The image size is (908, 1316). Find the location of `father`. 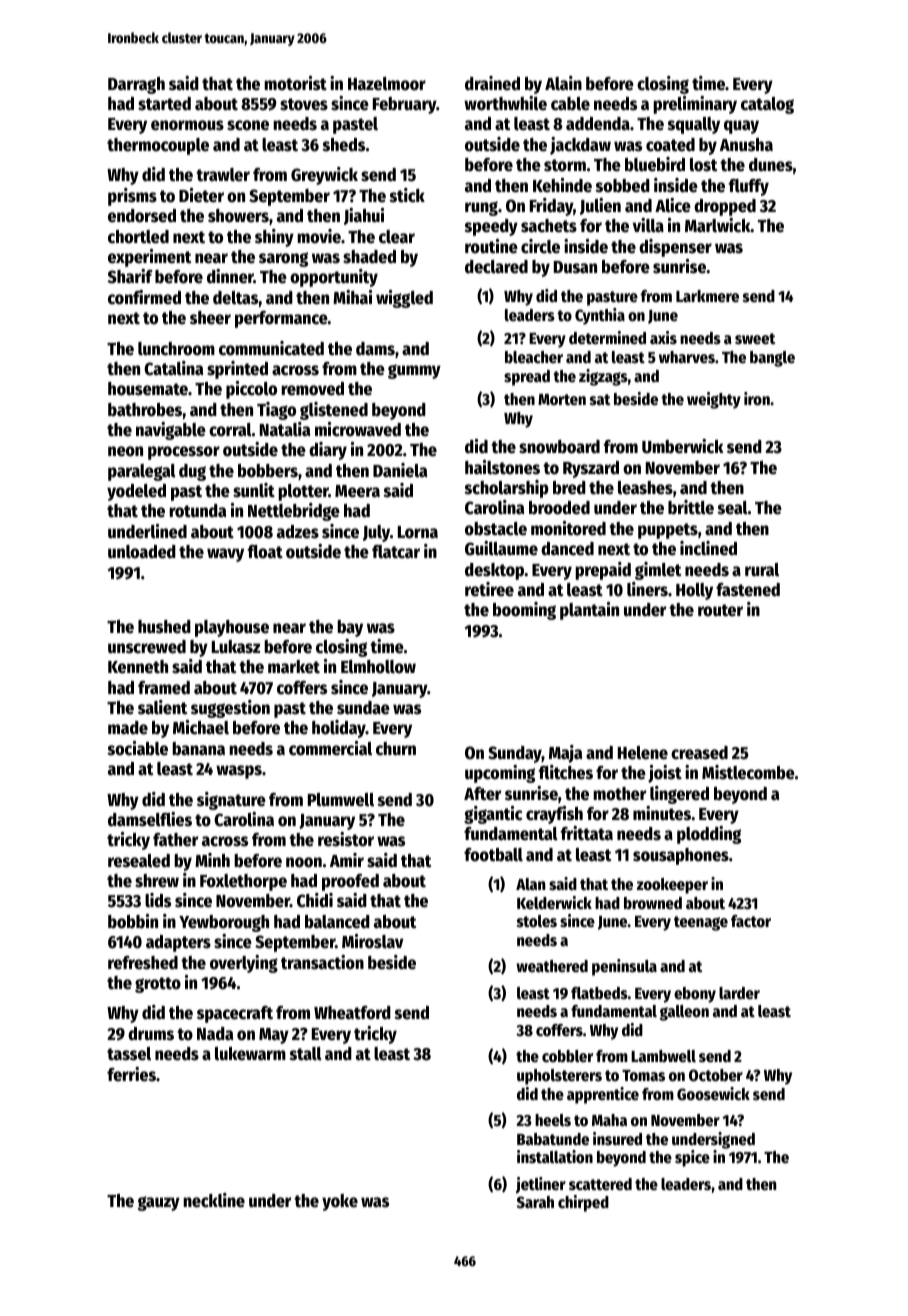

father is located at coordinates (175, 840).
